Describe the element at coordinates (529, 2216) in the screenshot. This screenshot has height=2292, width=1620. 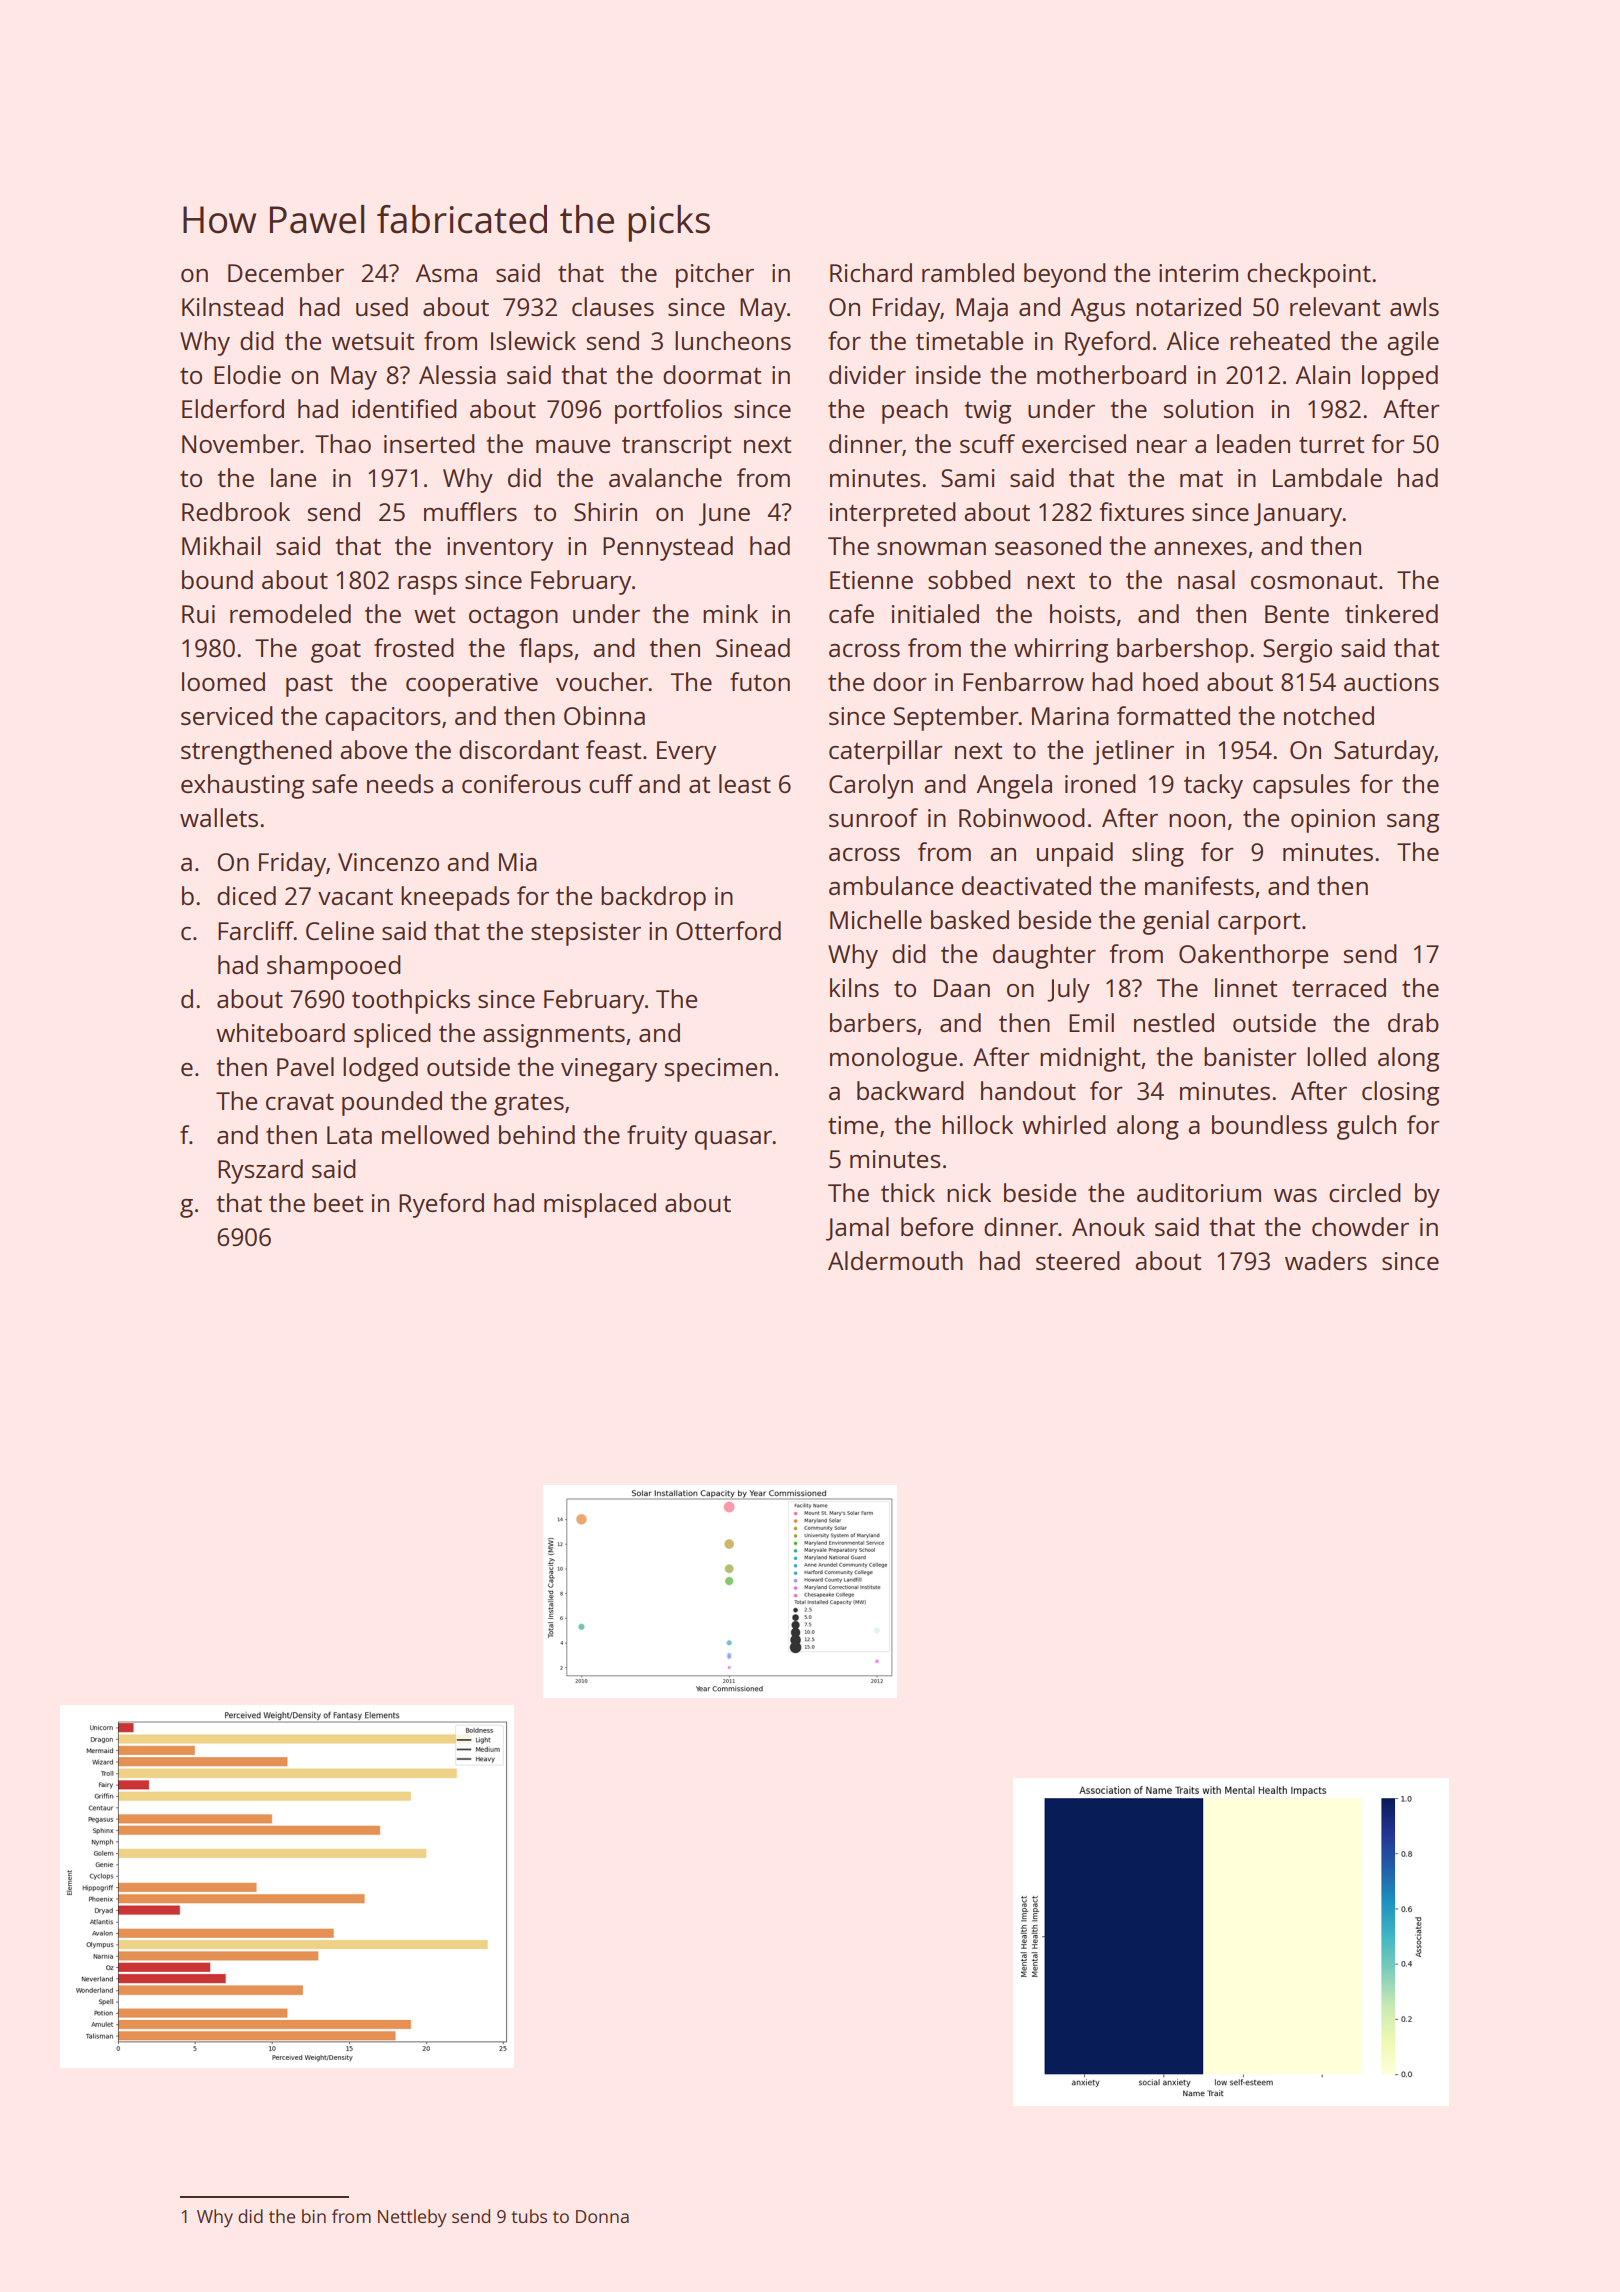
I see `tubs` at that location.
